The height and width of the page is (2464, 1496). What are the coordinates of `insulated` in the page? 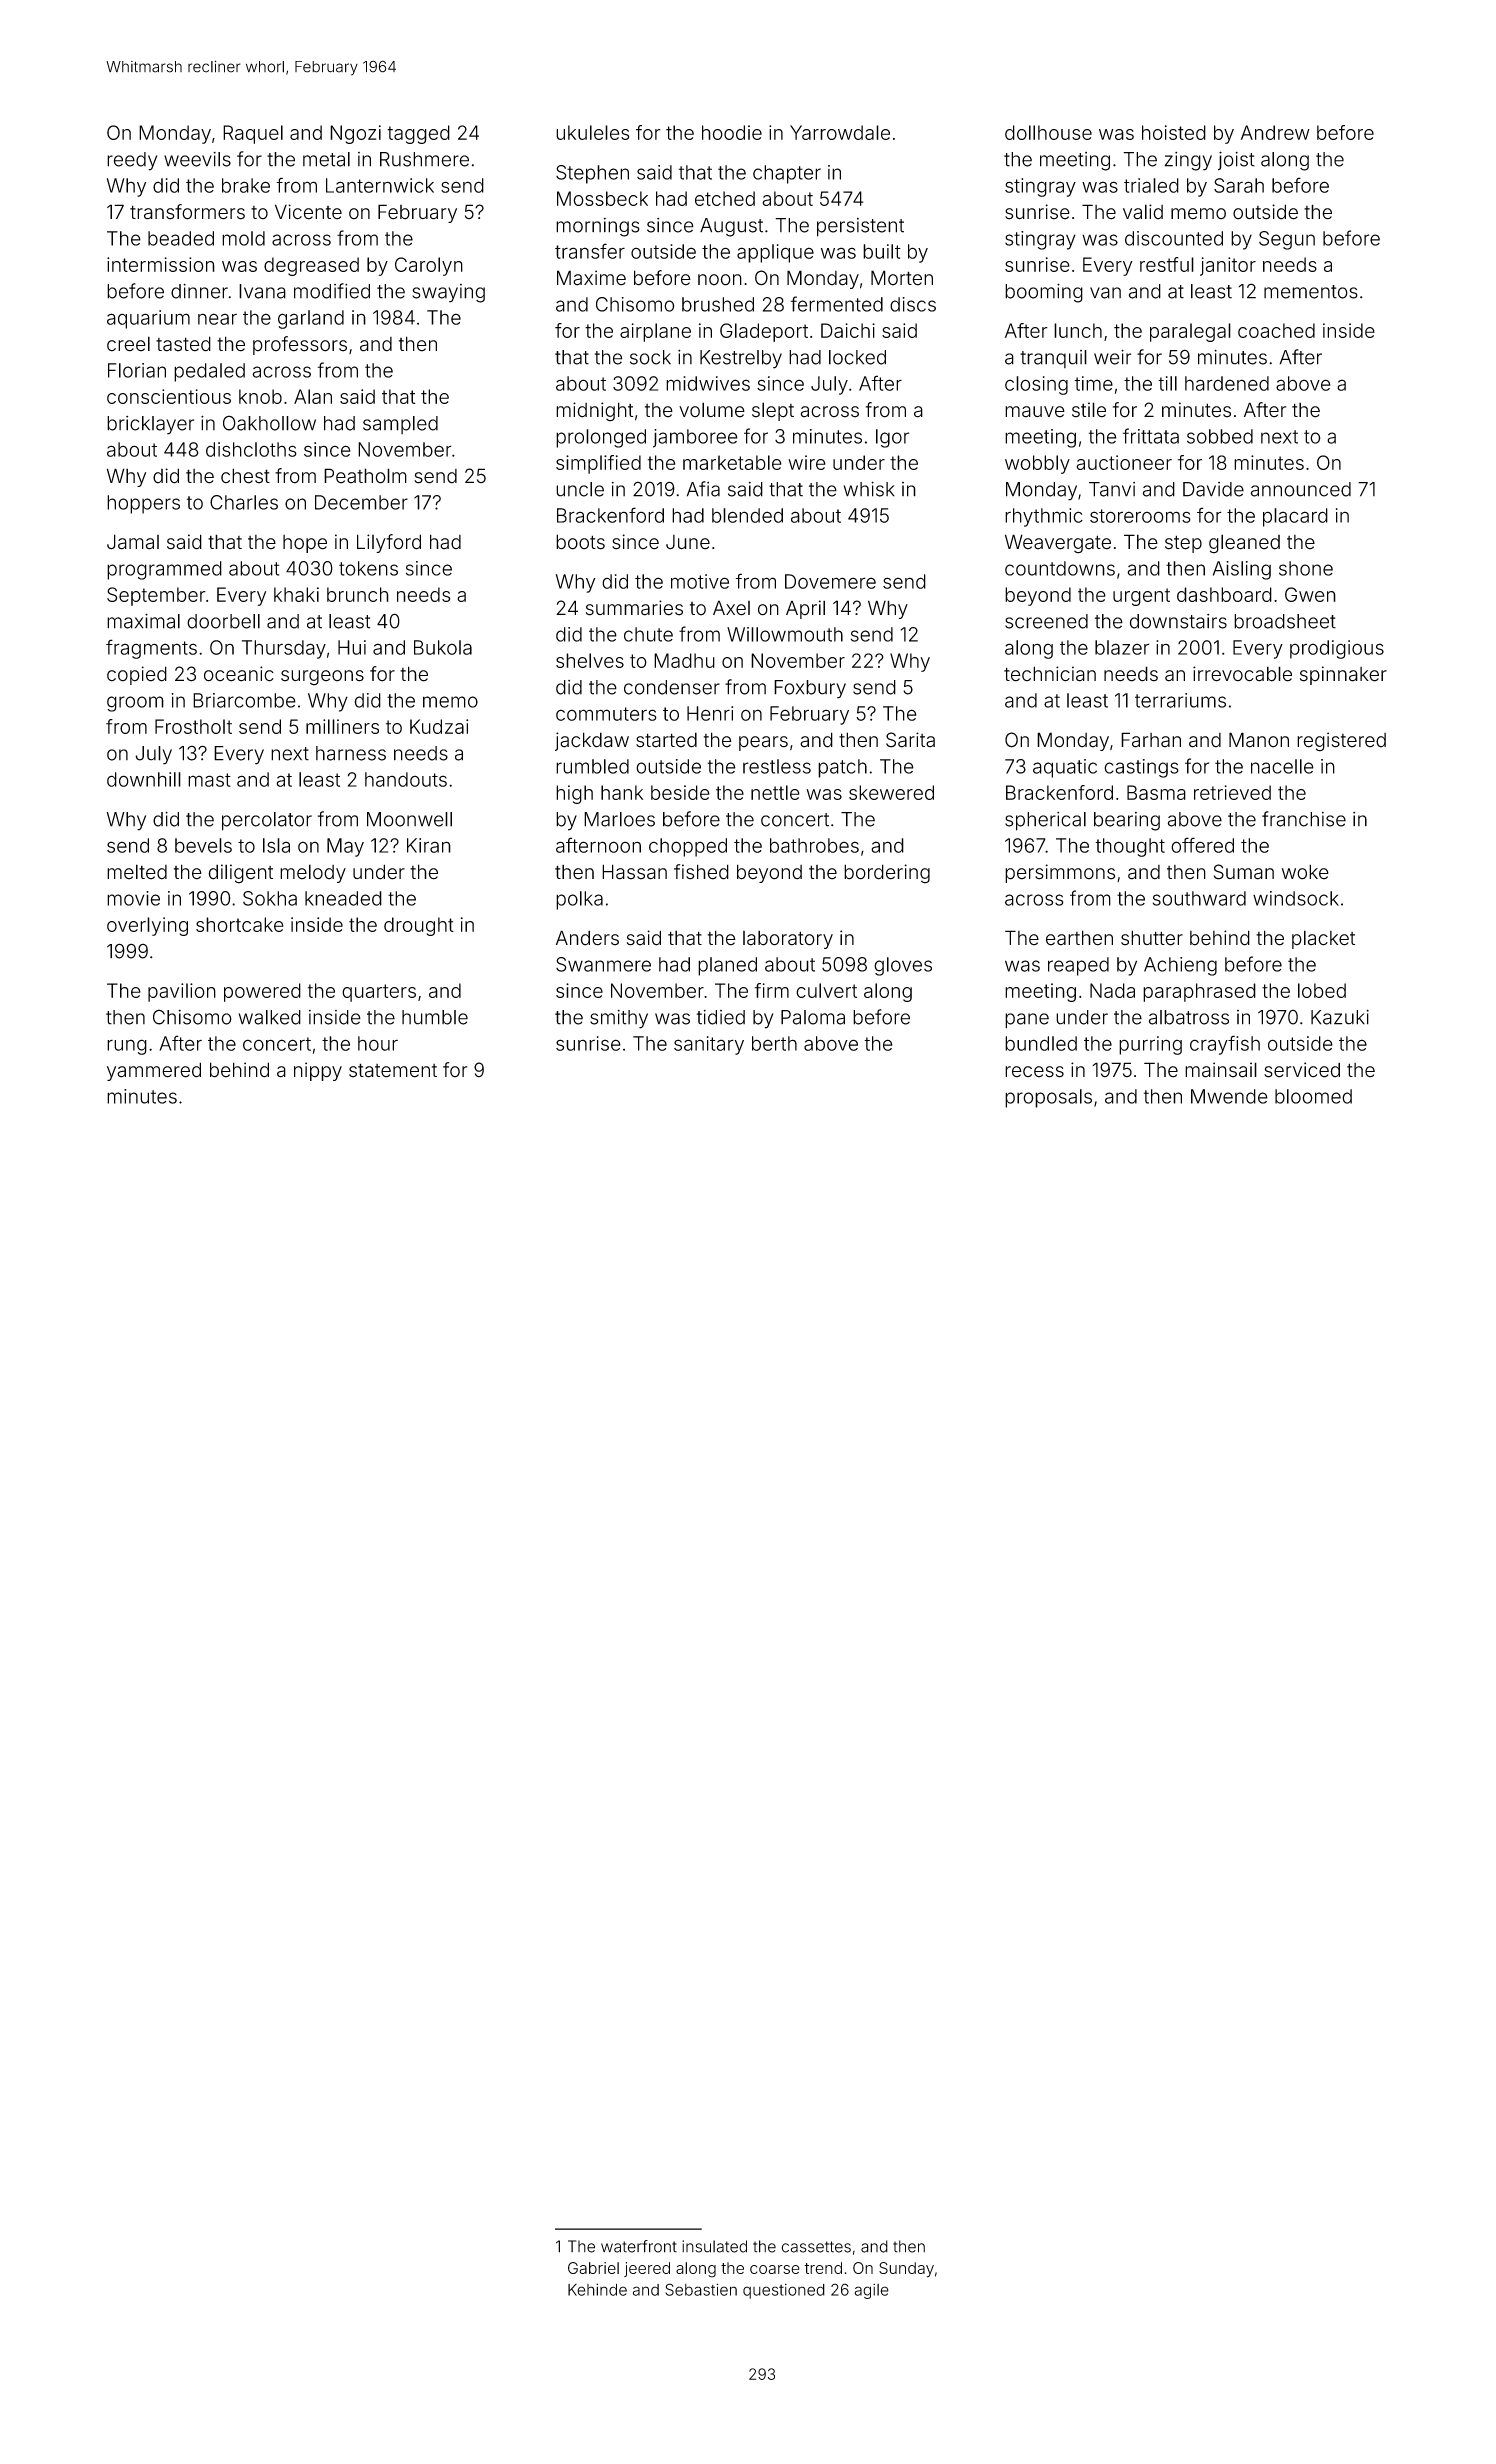 It's located at (714, 2246).
